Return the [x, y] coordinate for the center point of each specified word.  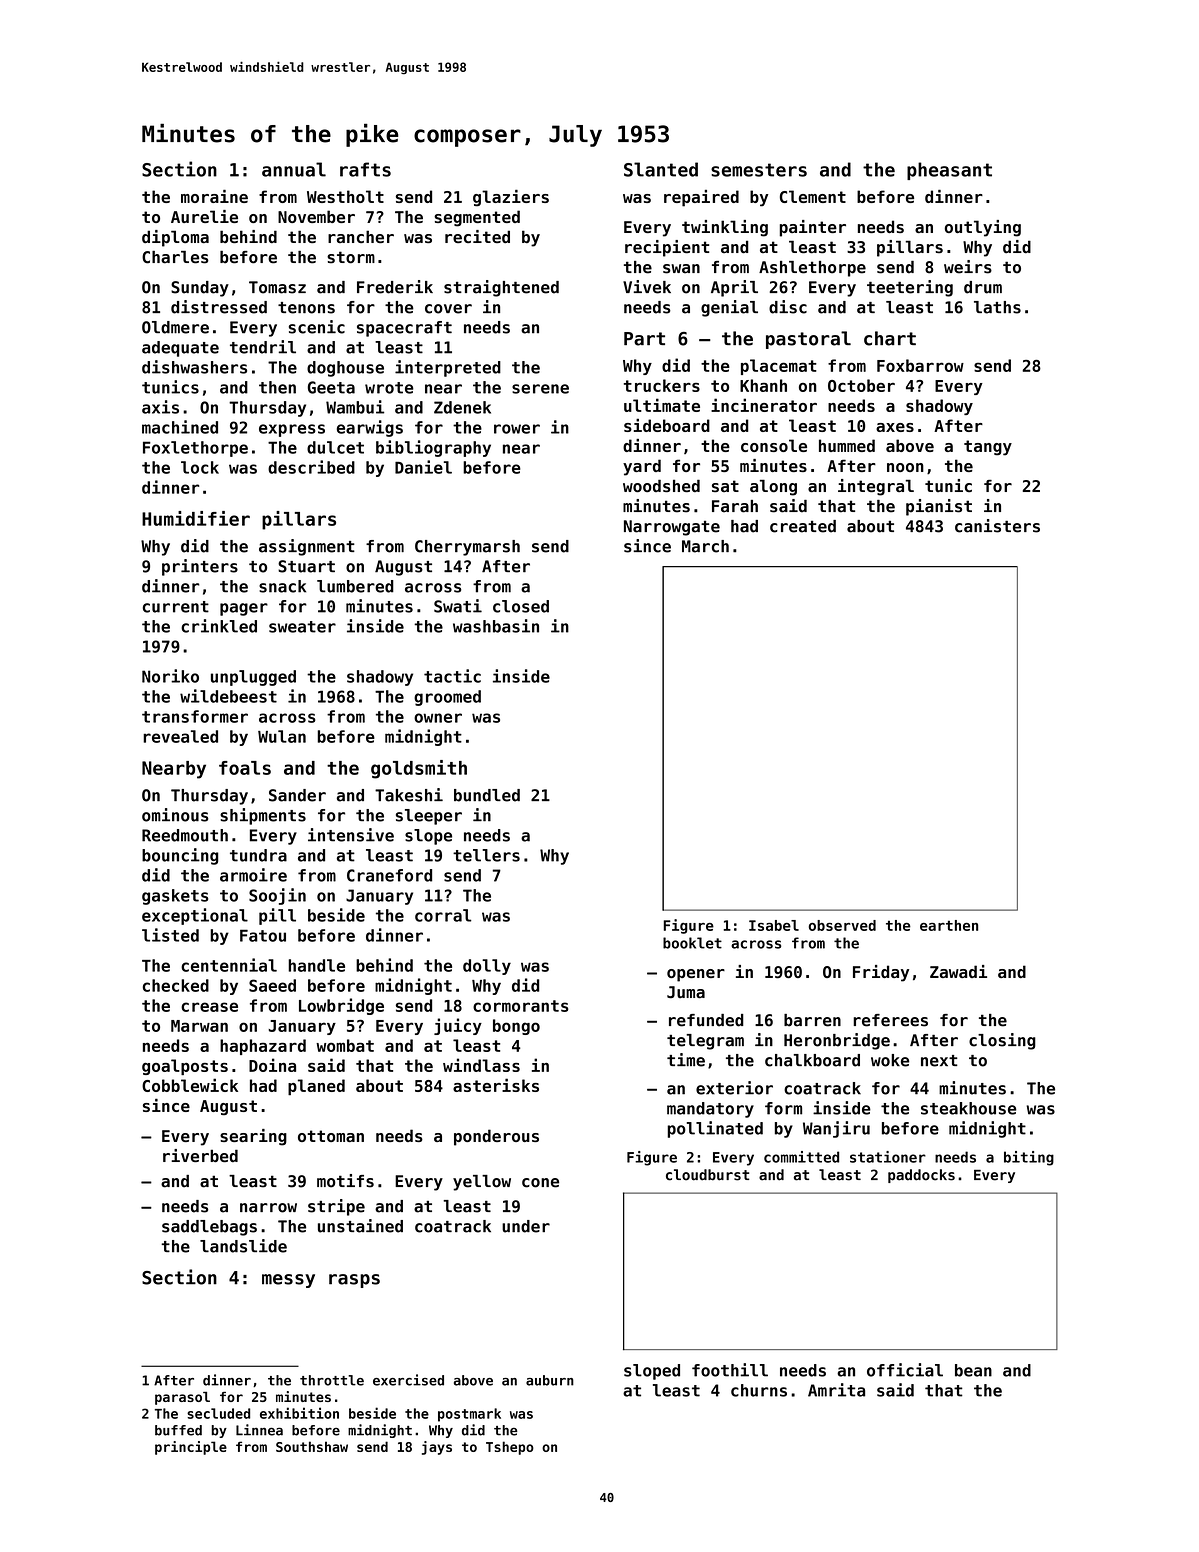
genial [729, 308]
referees [890, 1020]
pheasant [949, 171]
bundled [487, 795]
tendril [263, 347]
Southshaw [312, 1446]
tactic [452, 676]
